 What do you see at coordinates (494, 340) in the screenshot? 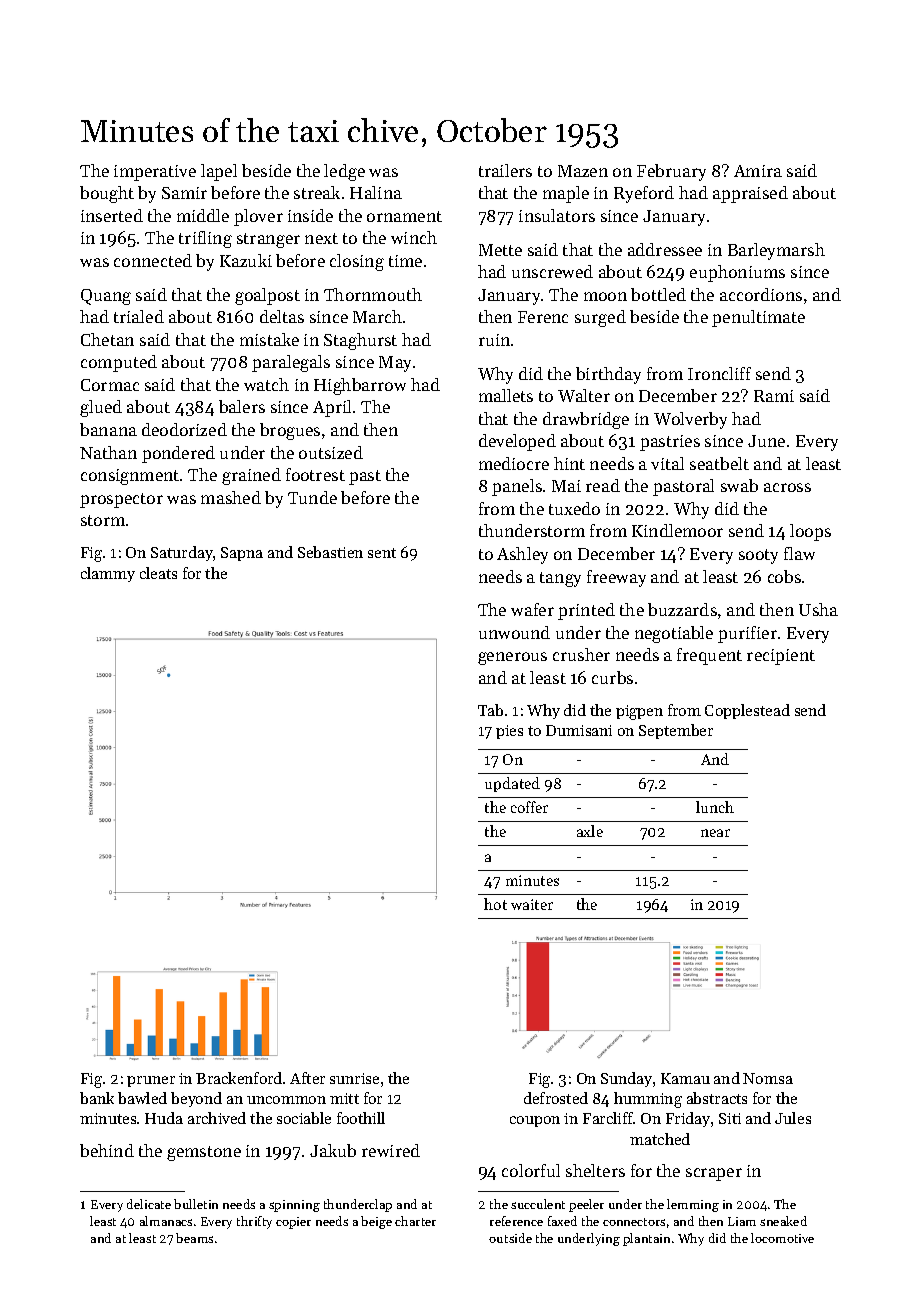
I see `ruin` at bounding box center [494, 340].
